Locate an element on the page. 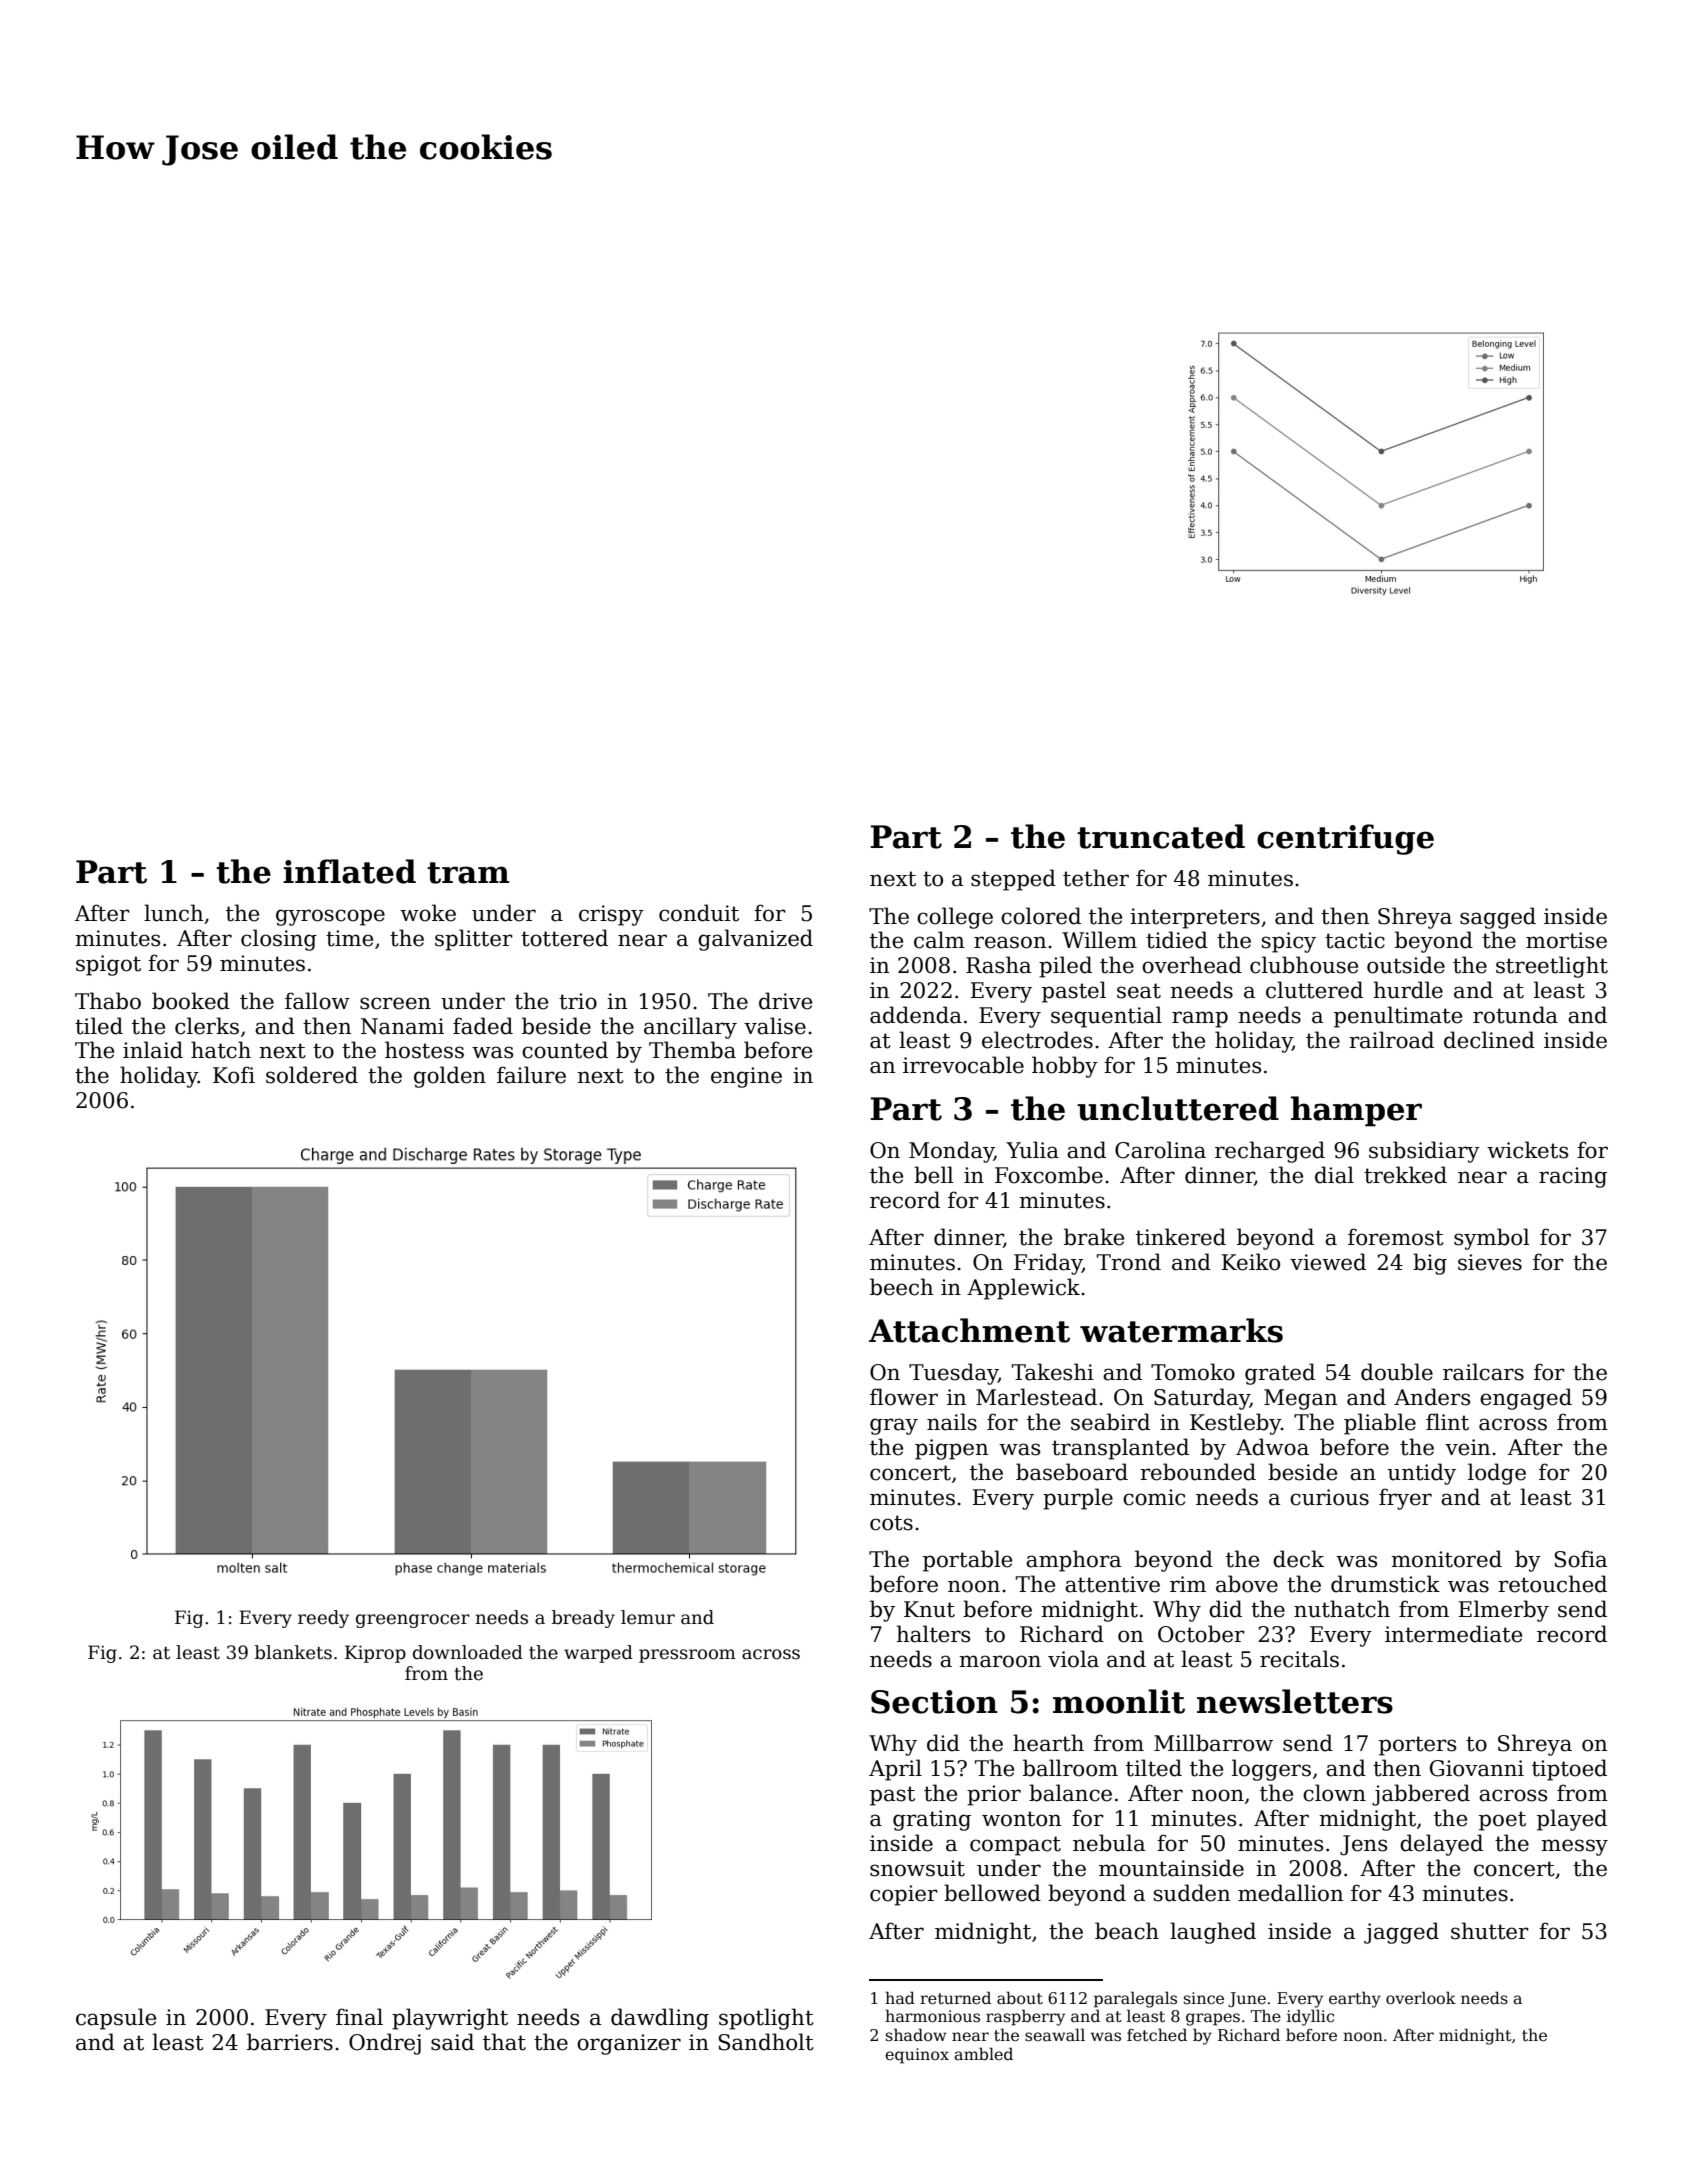 The width and height of the image is (1683, 2178). rotunda is located at coordinates (1515, 1015).
